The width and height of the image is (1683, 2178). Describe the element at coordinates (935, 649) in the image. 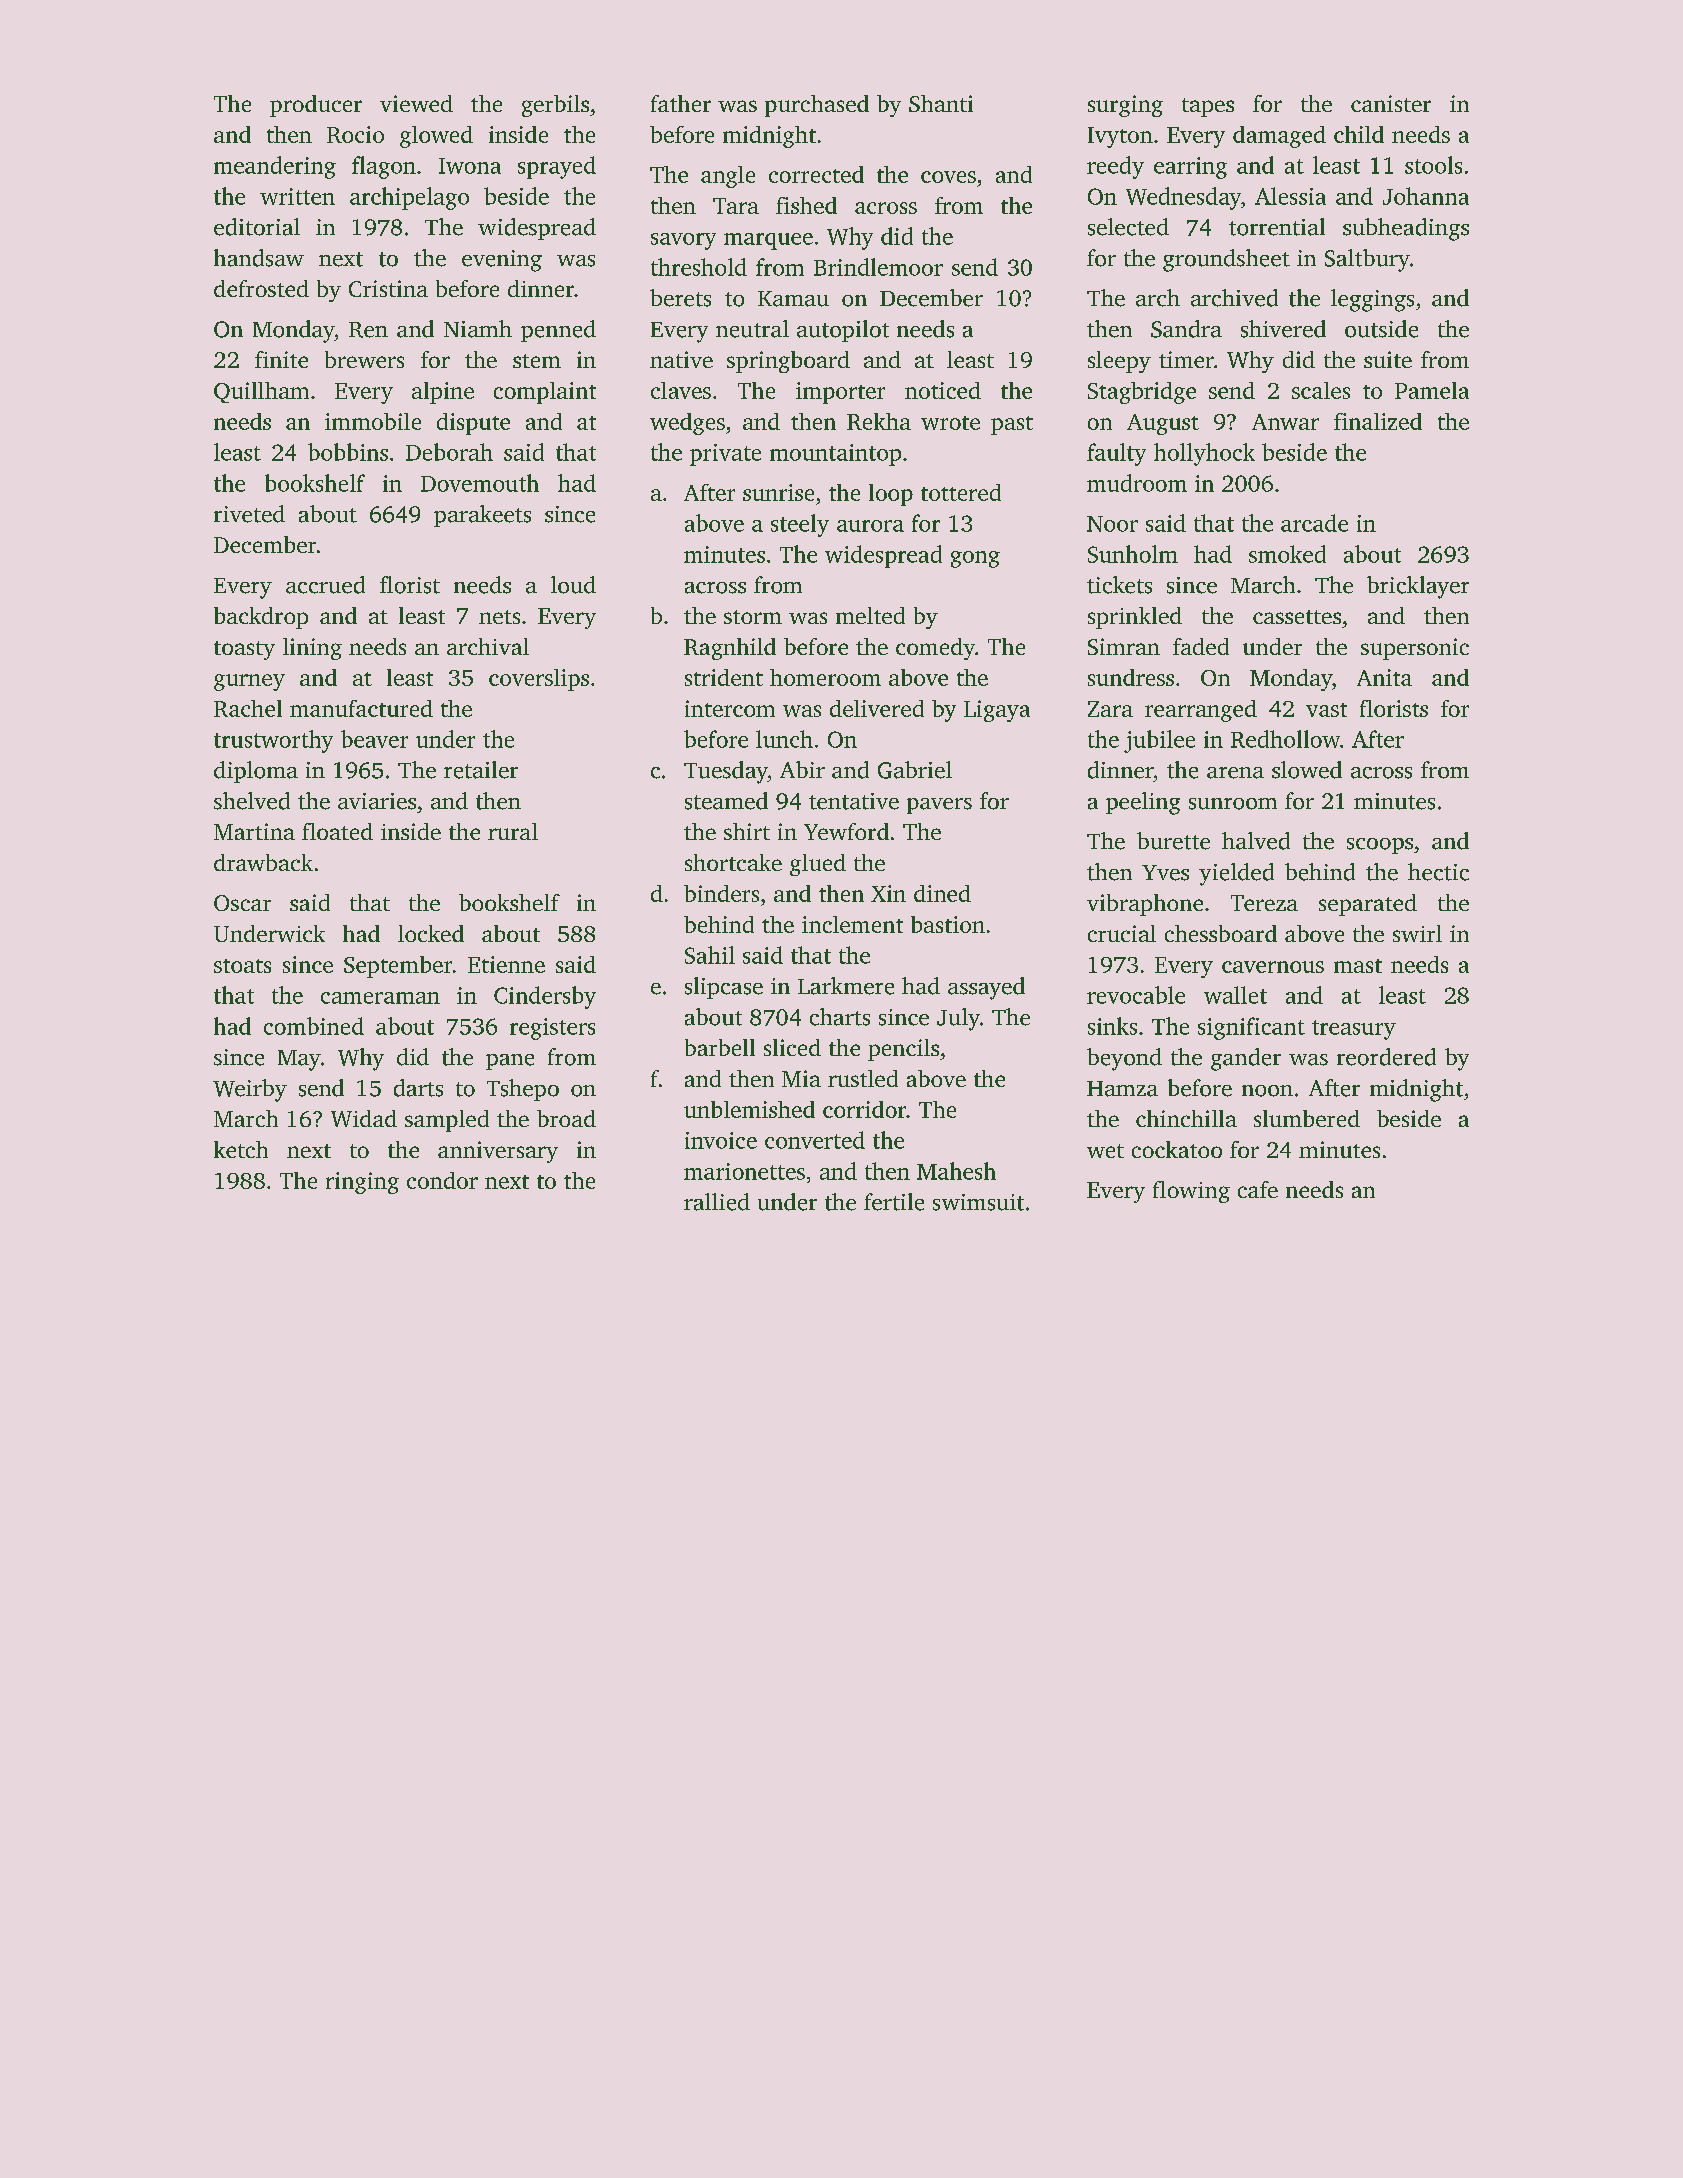

I see `comedy` at that location.
